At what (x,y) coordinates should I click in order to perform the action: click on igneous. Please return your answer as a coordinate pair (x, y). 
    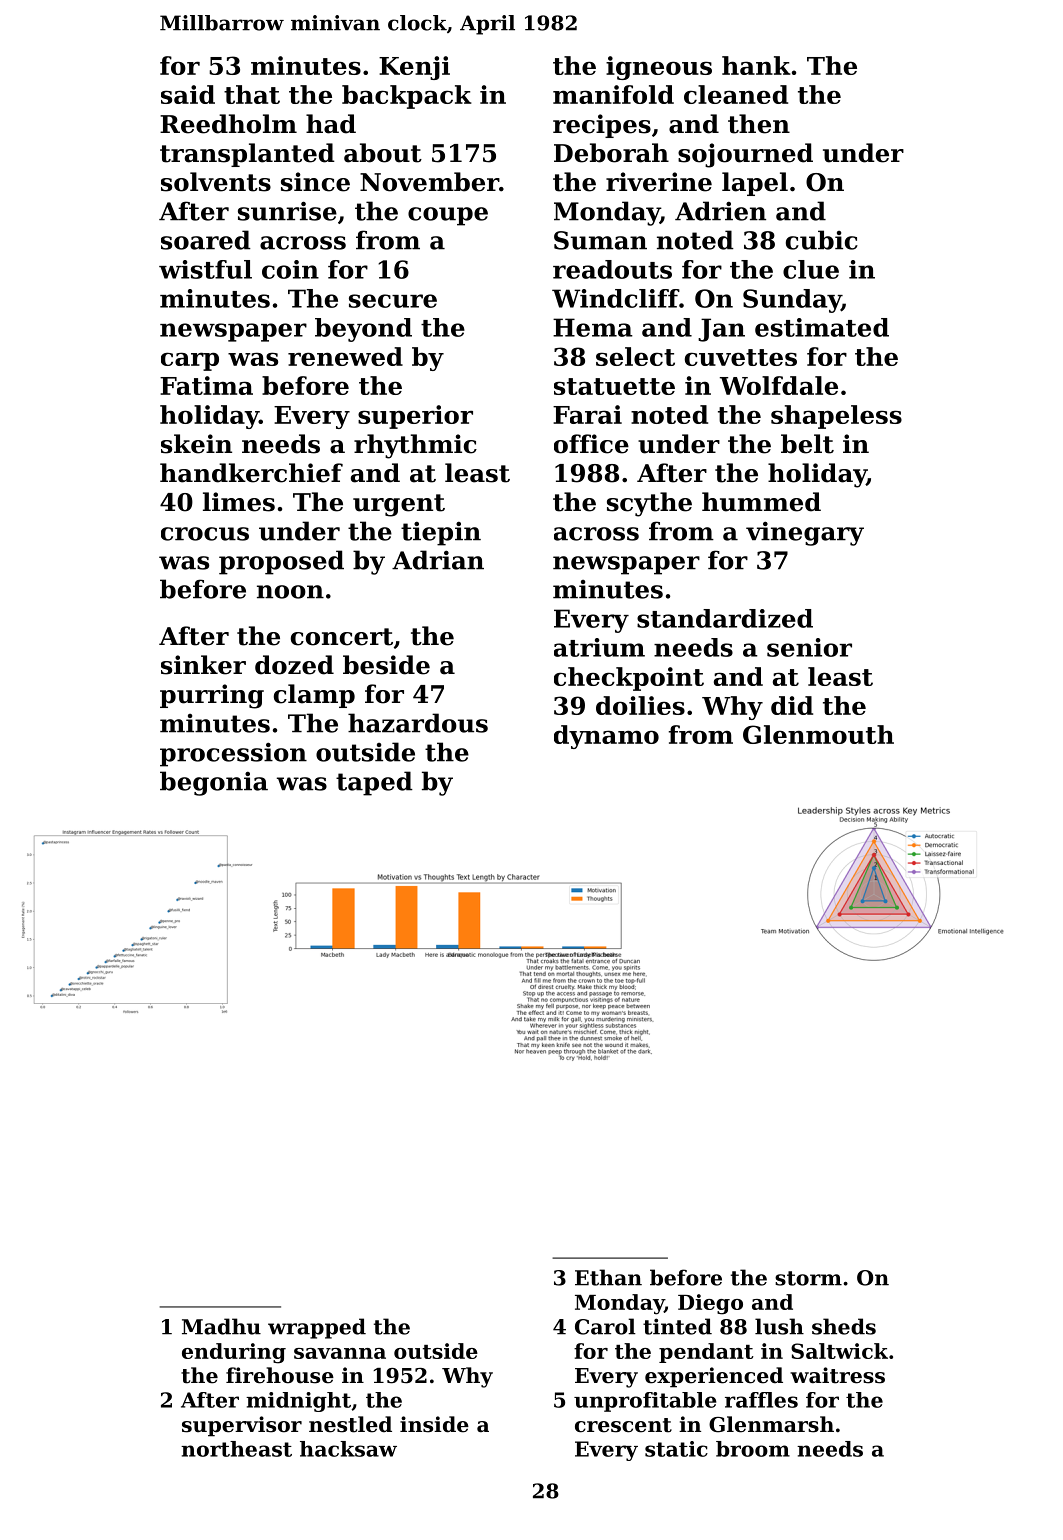
    Looking at the image, I should click on (659, 68).
